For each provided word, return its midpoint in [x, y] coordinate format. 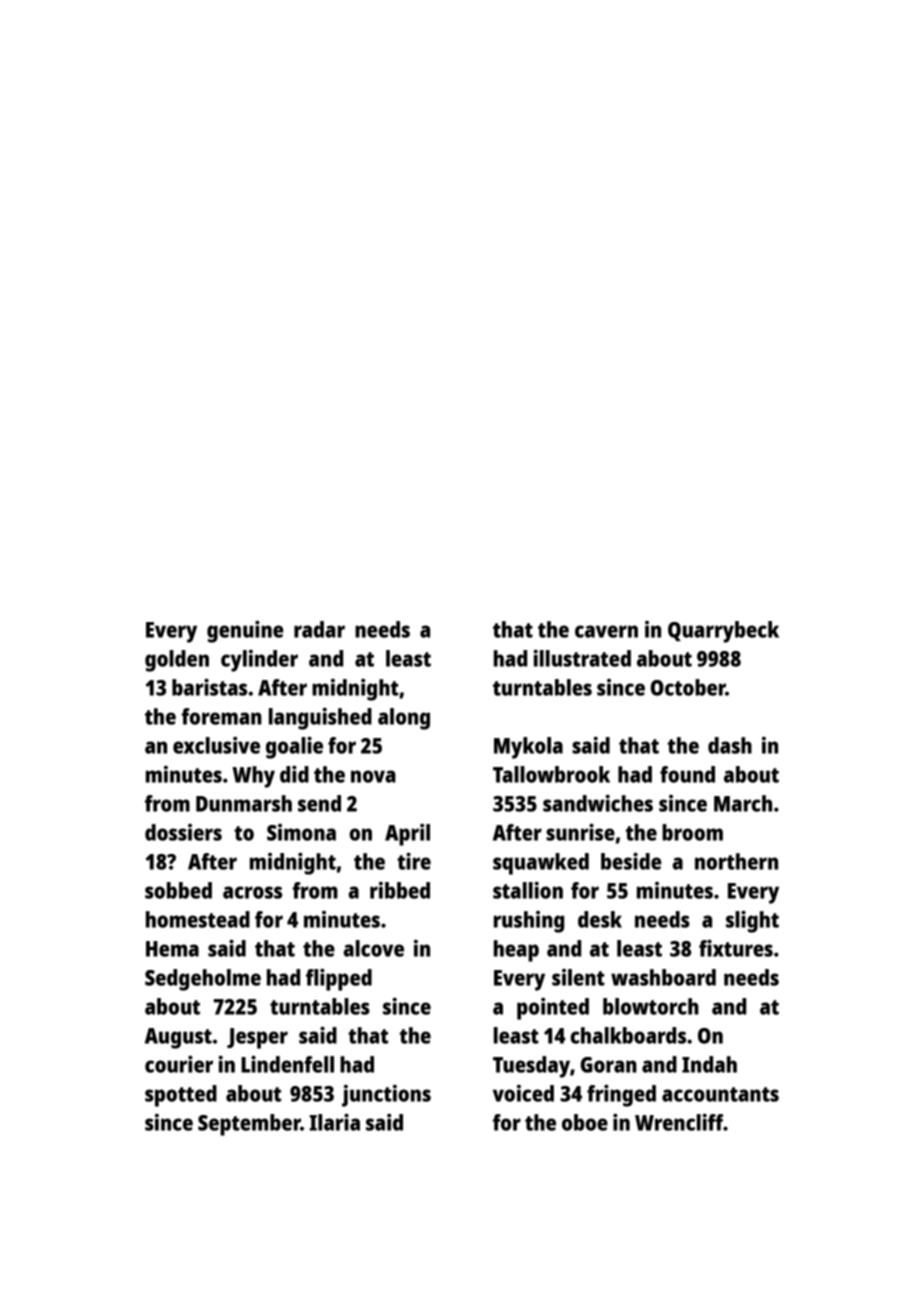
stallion [528, 890]
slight [752, 921]
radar [319, 629]
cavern [606, 631]
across [252, 892]
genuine [245, 631]
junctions [386, 1096]
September [249, 1125]
